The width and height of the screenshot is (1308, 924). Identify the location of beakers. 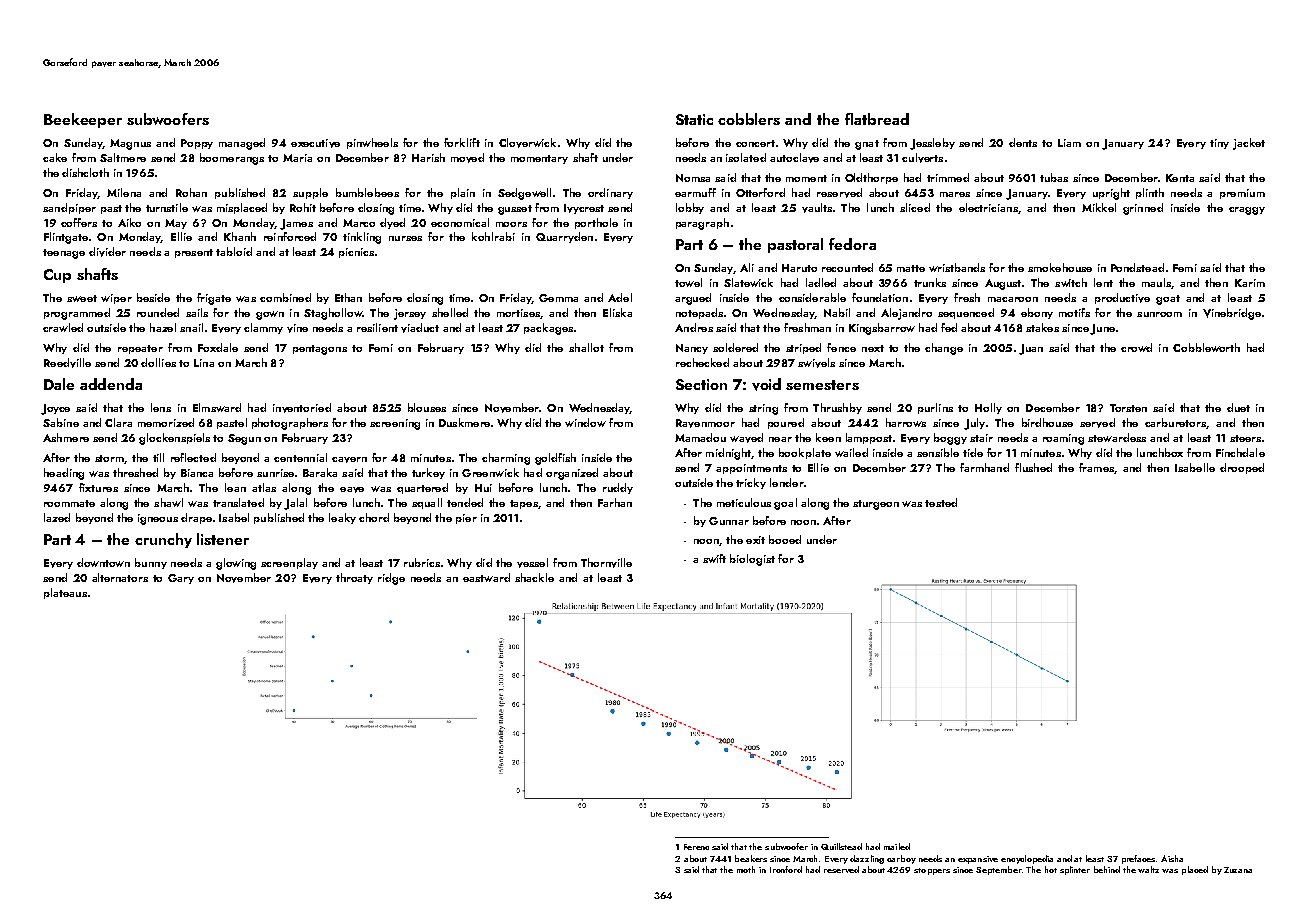
(751, 858).
